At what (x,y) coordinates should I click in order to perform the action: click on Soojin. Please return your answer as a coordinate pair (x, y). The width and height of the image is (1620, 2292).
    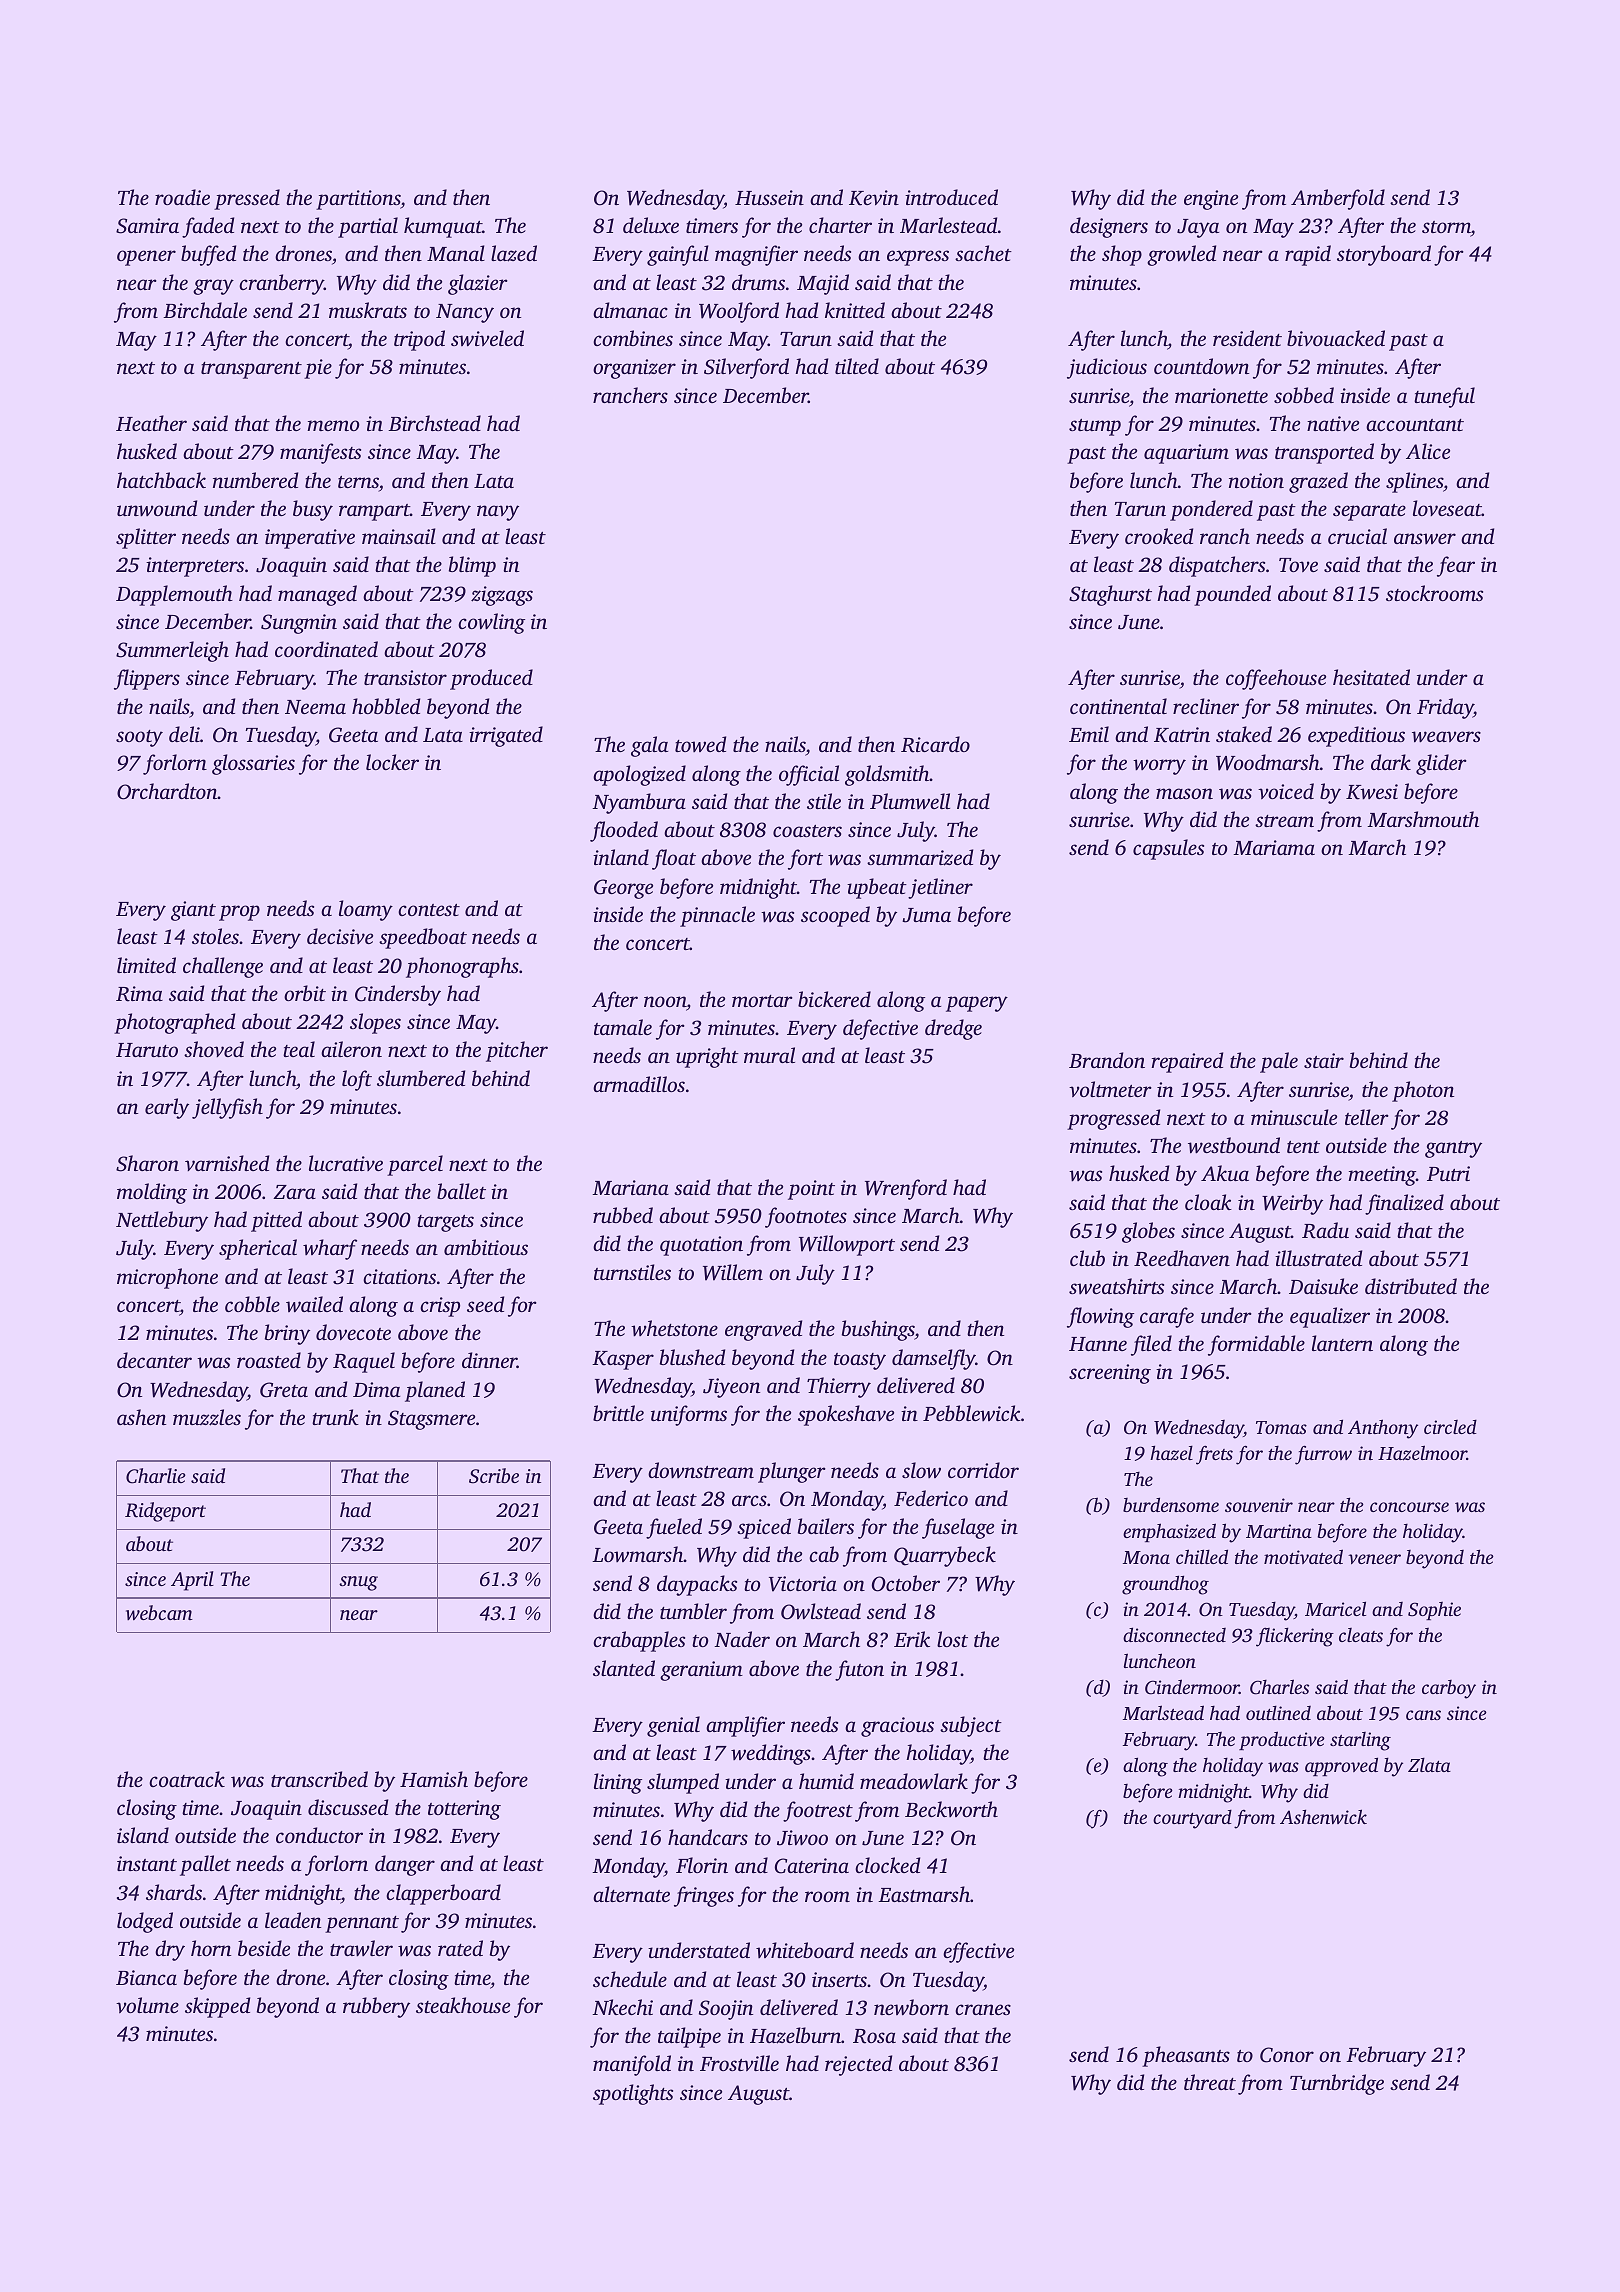
    Looking at the image, I should click on (726, 2010).
